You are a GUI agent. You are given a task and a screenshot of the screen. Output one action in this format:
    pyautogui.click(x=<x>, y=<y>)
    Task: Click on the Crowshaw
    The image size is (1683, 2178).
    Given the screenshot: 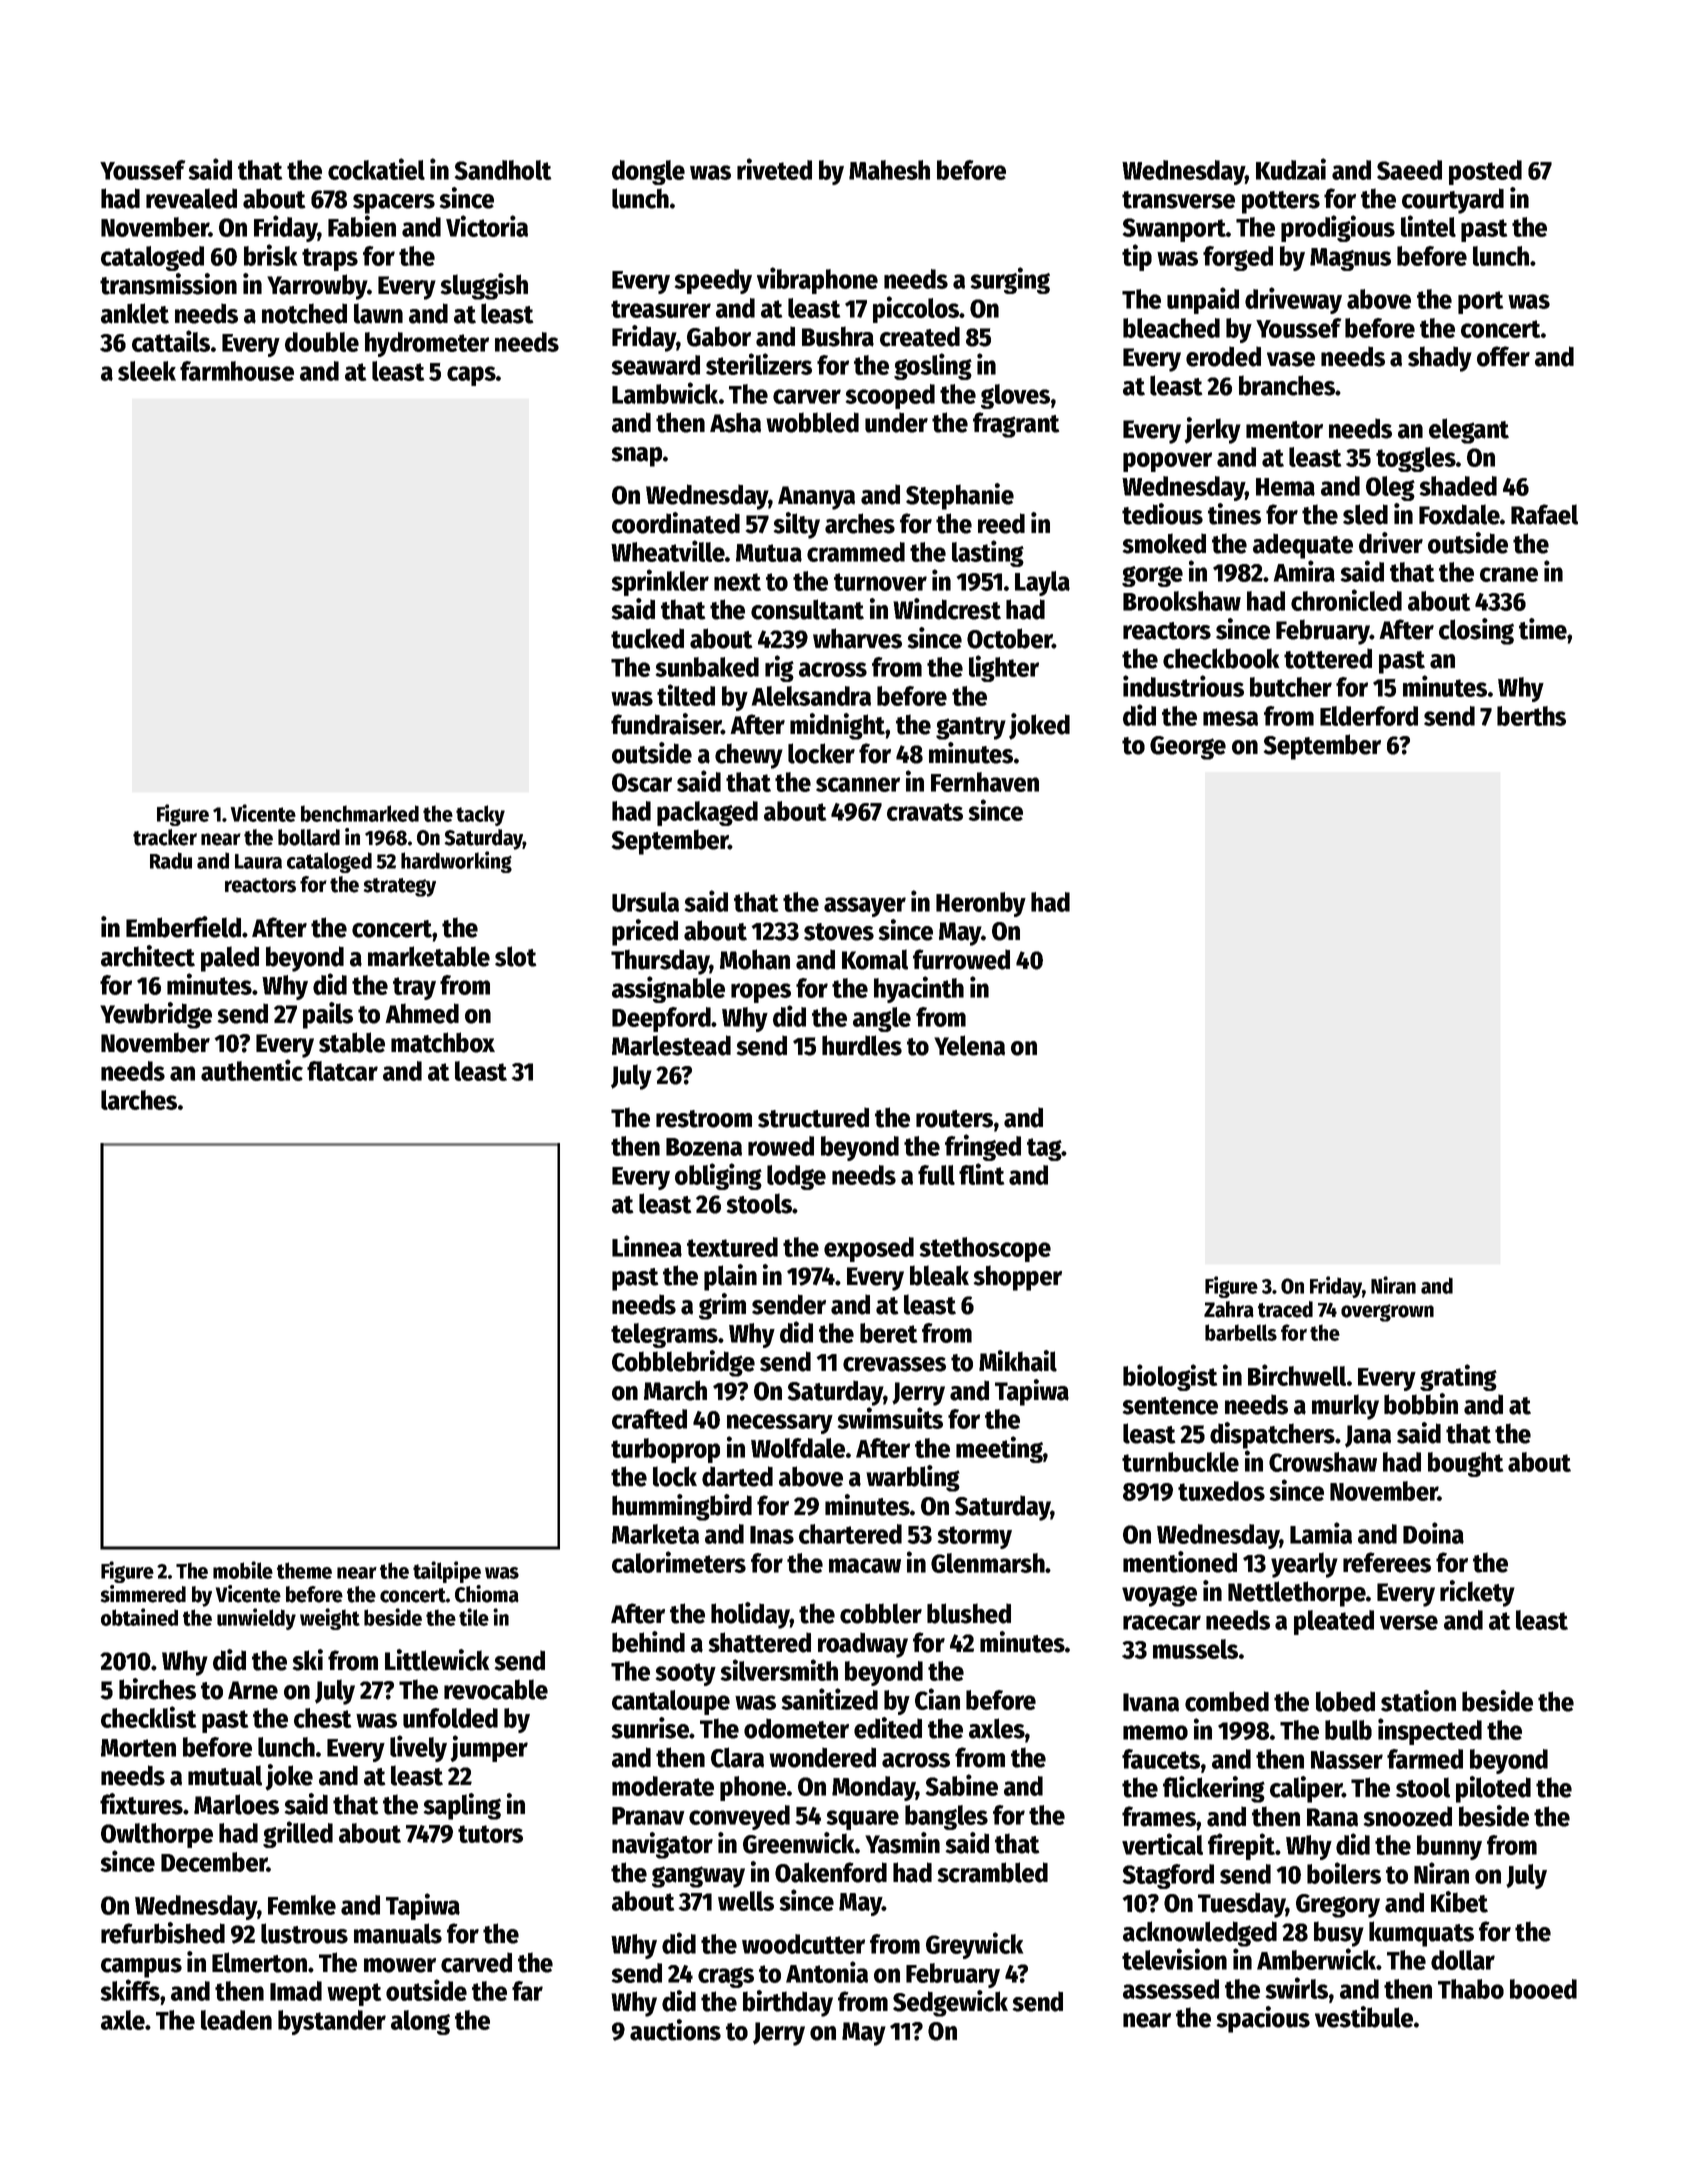 What is the action you would take?
    pyautogui.click(x=1323, y=1462)
